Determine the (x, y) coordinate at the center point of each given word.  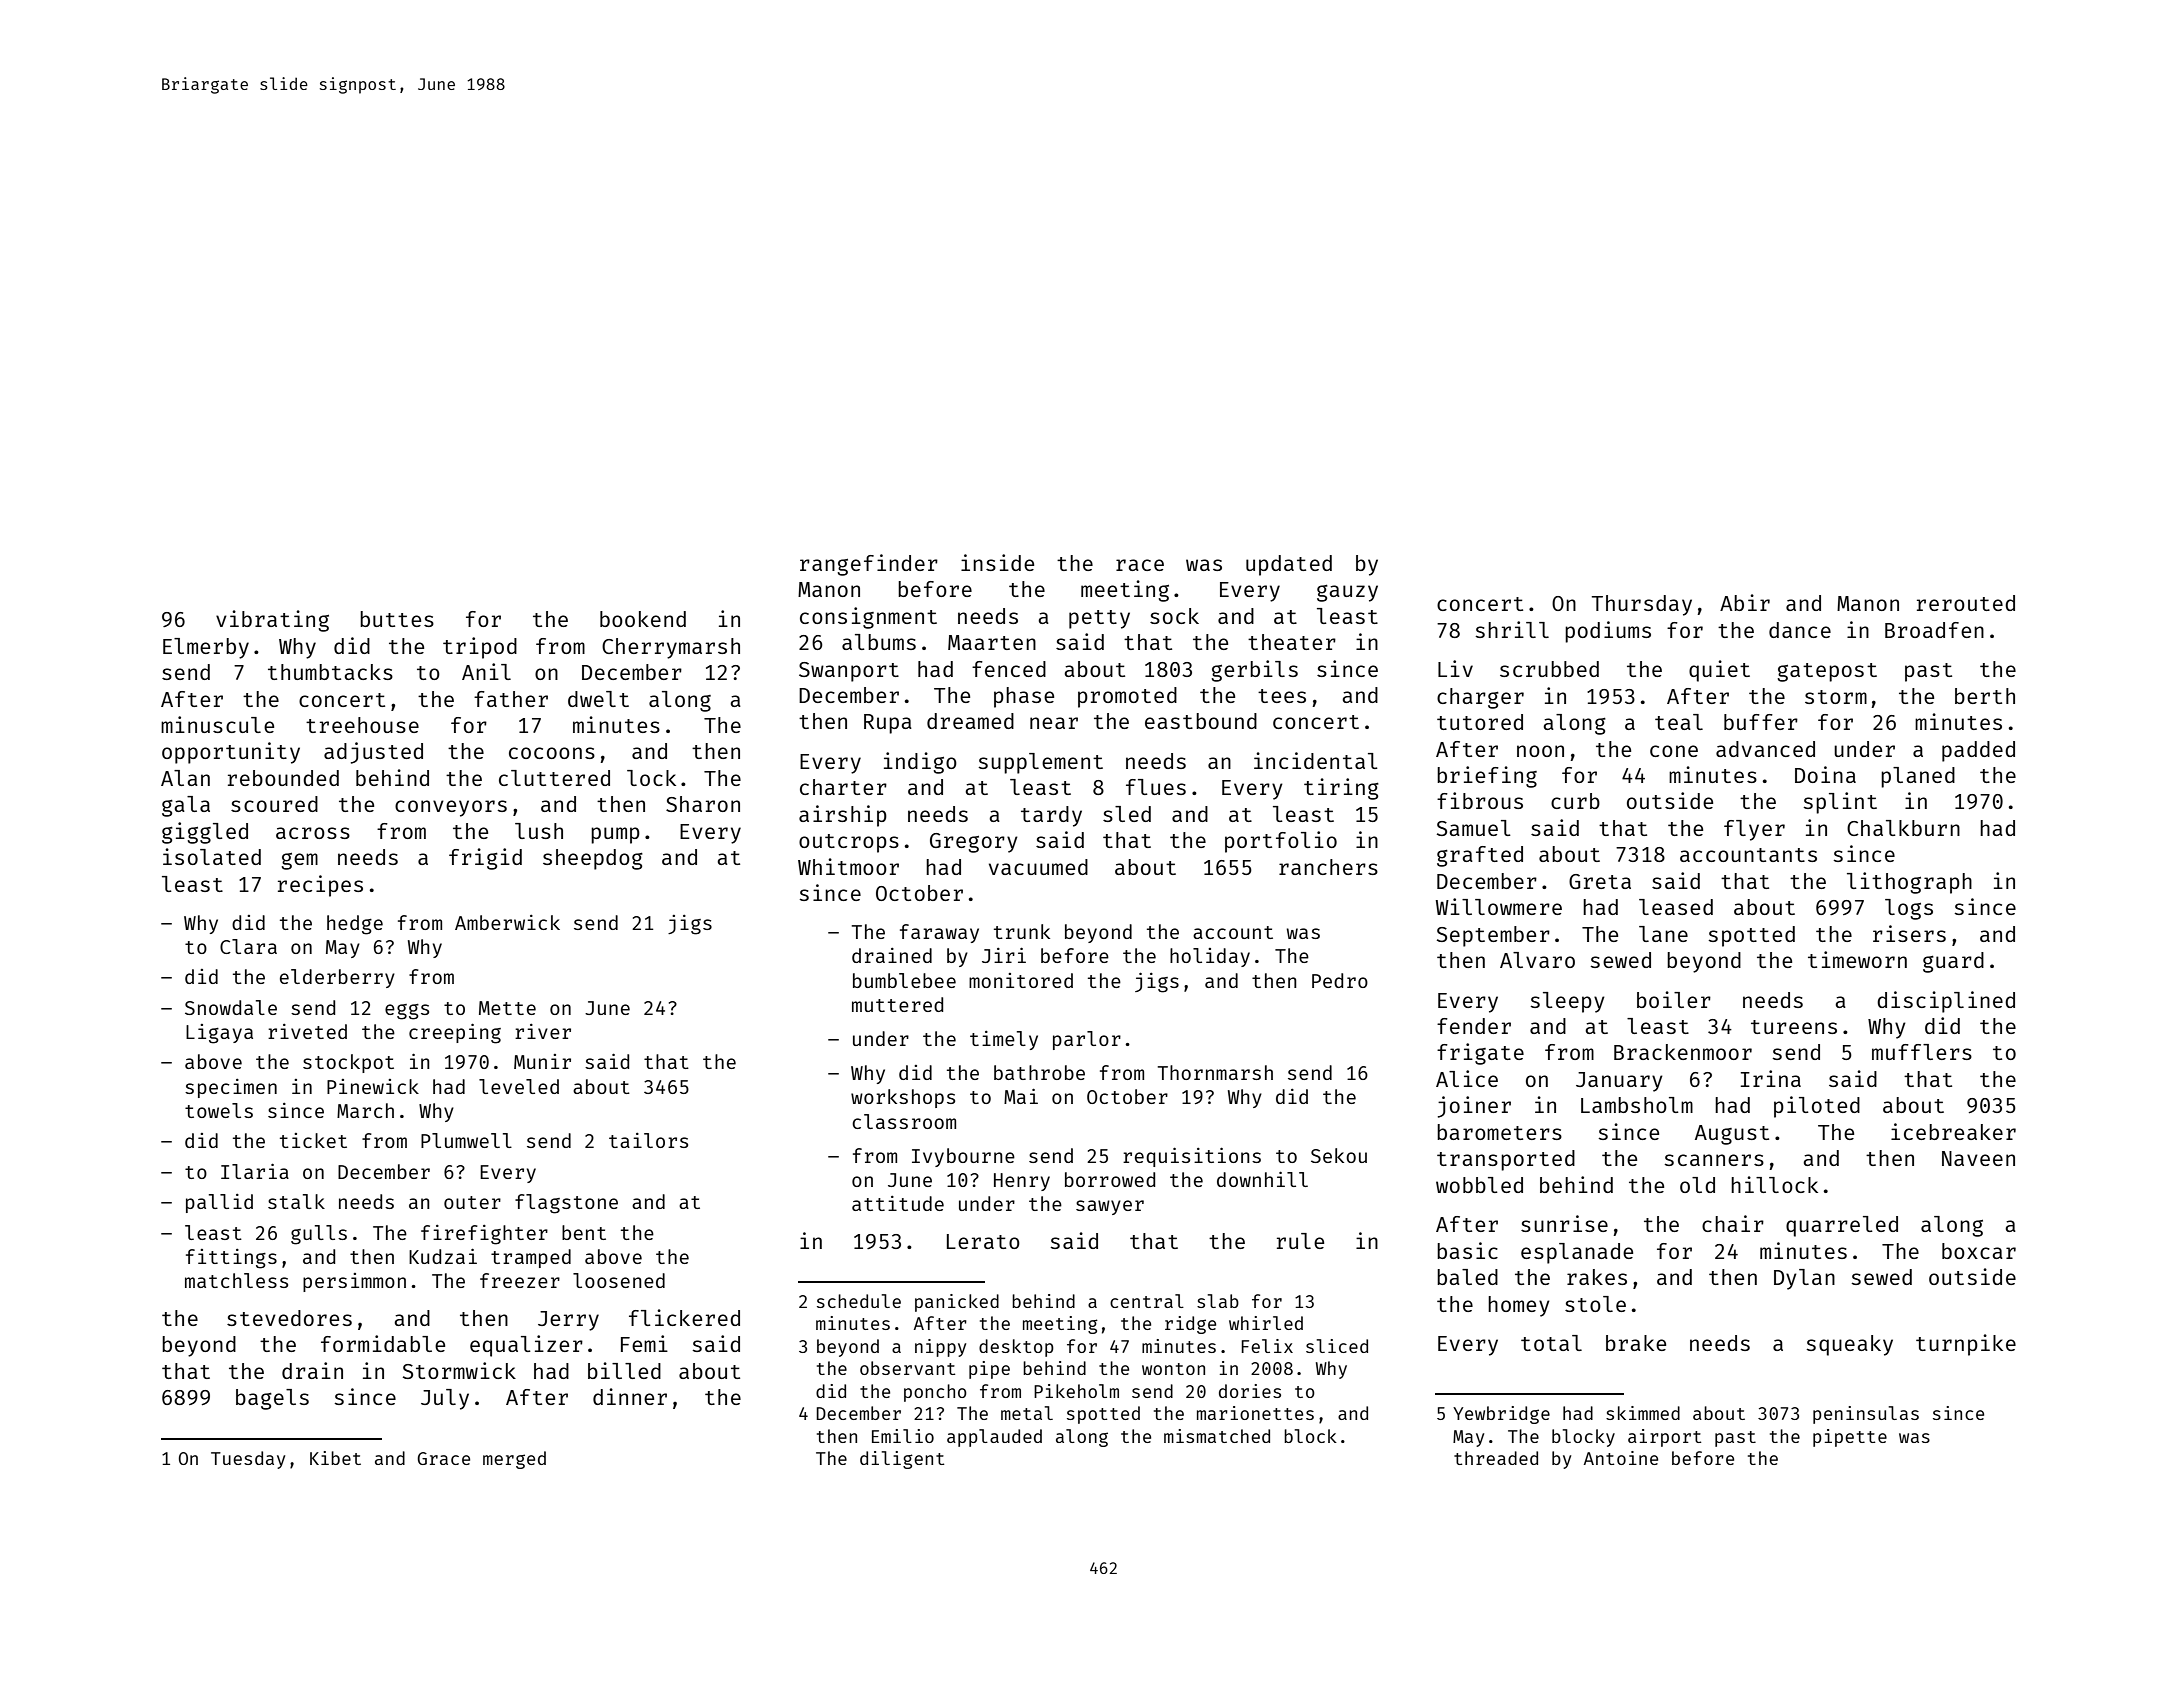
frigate (1480, 1054)
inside (997, 562)
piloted (1817, 1107)
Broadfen (1934, 630)
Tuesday (248, 1460)
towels (219, 1110)
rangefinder (869, 565)
